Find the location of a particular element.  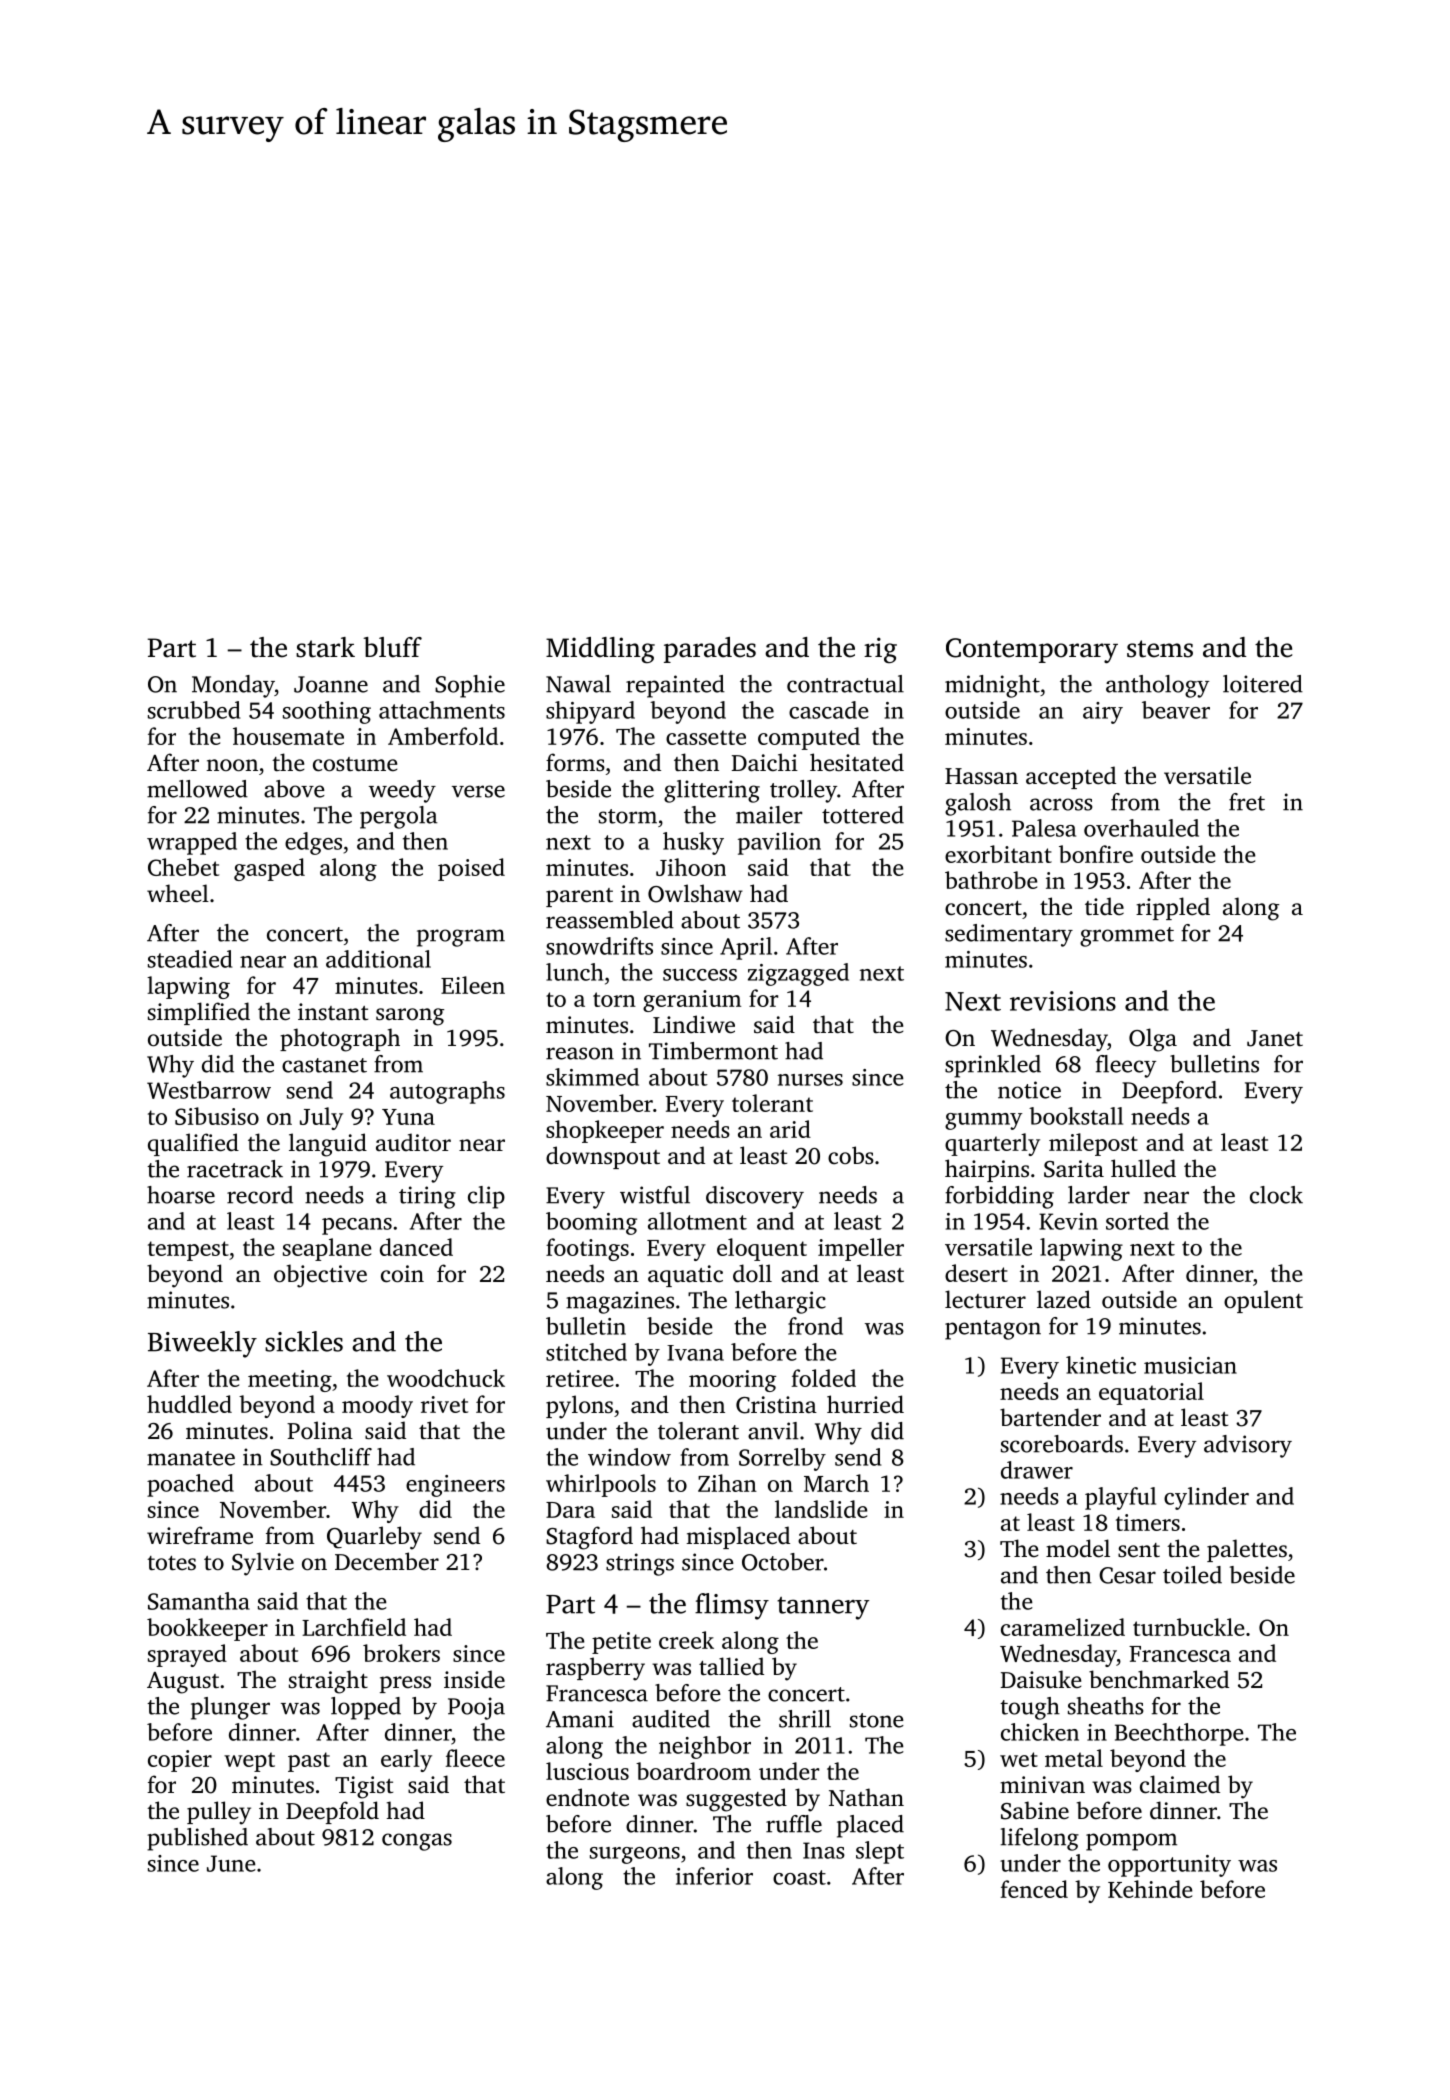

meeting is located at coordinates (290, 1381).
